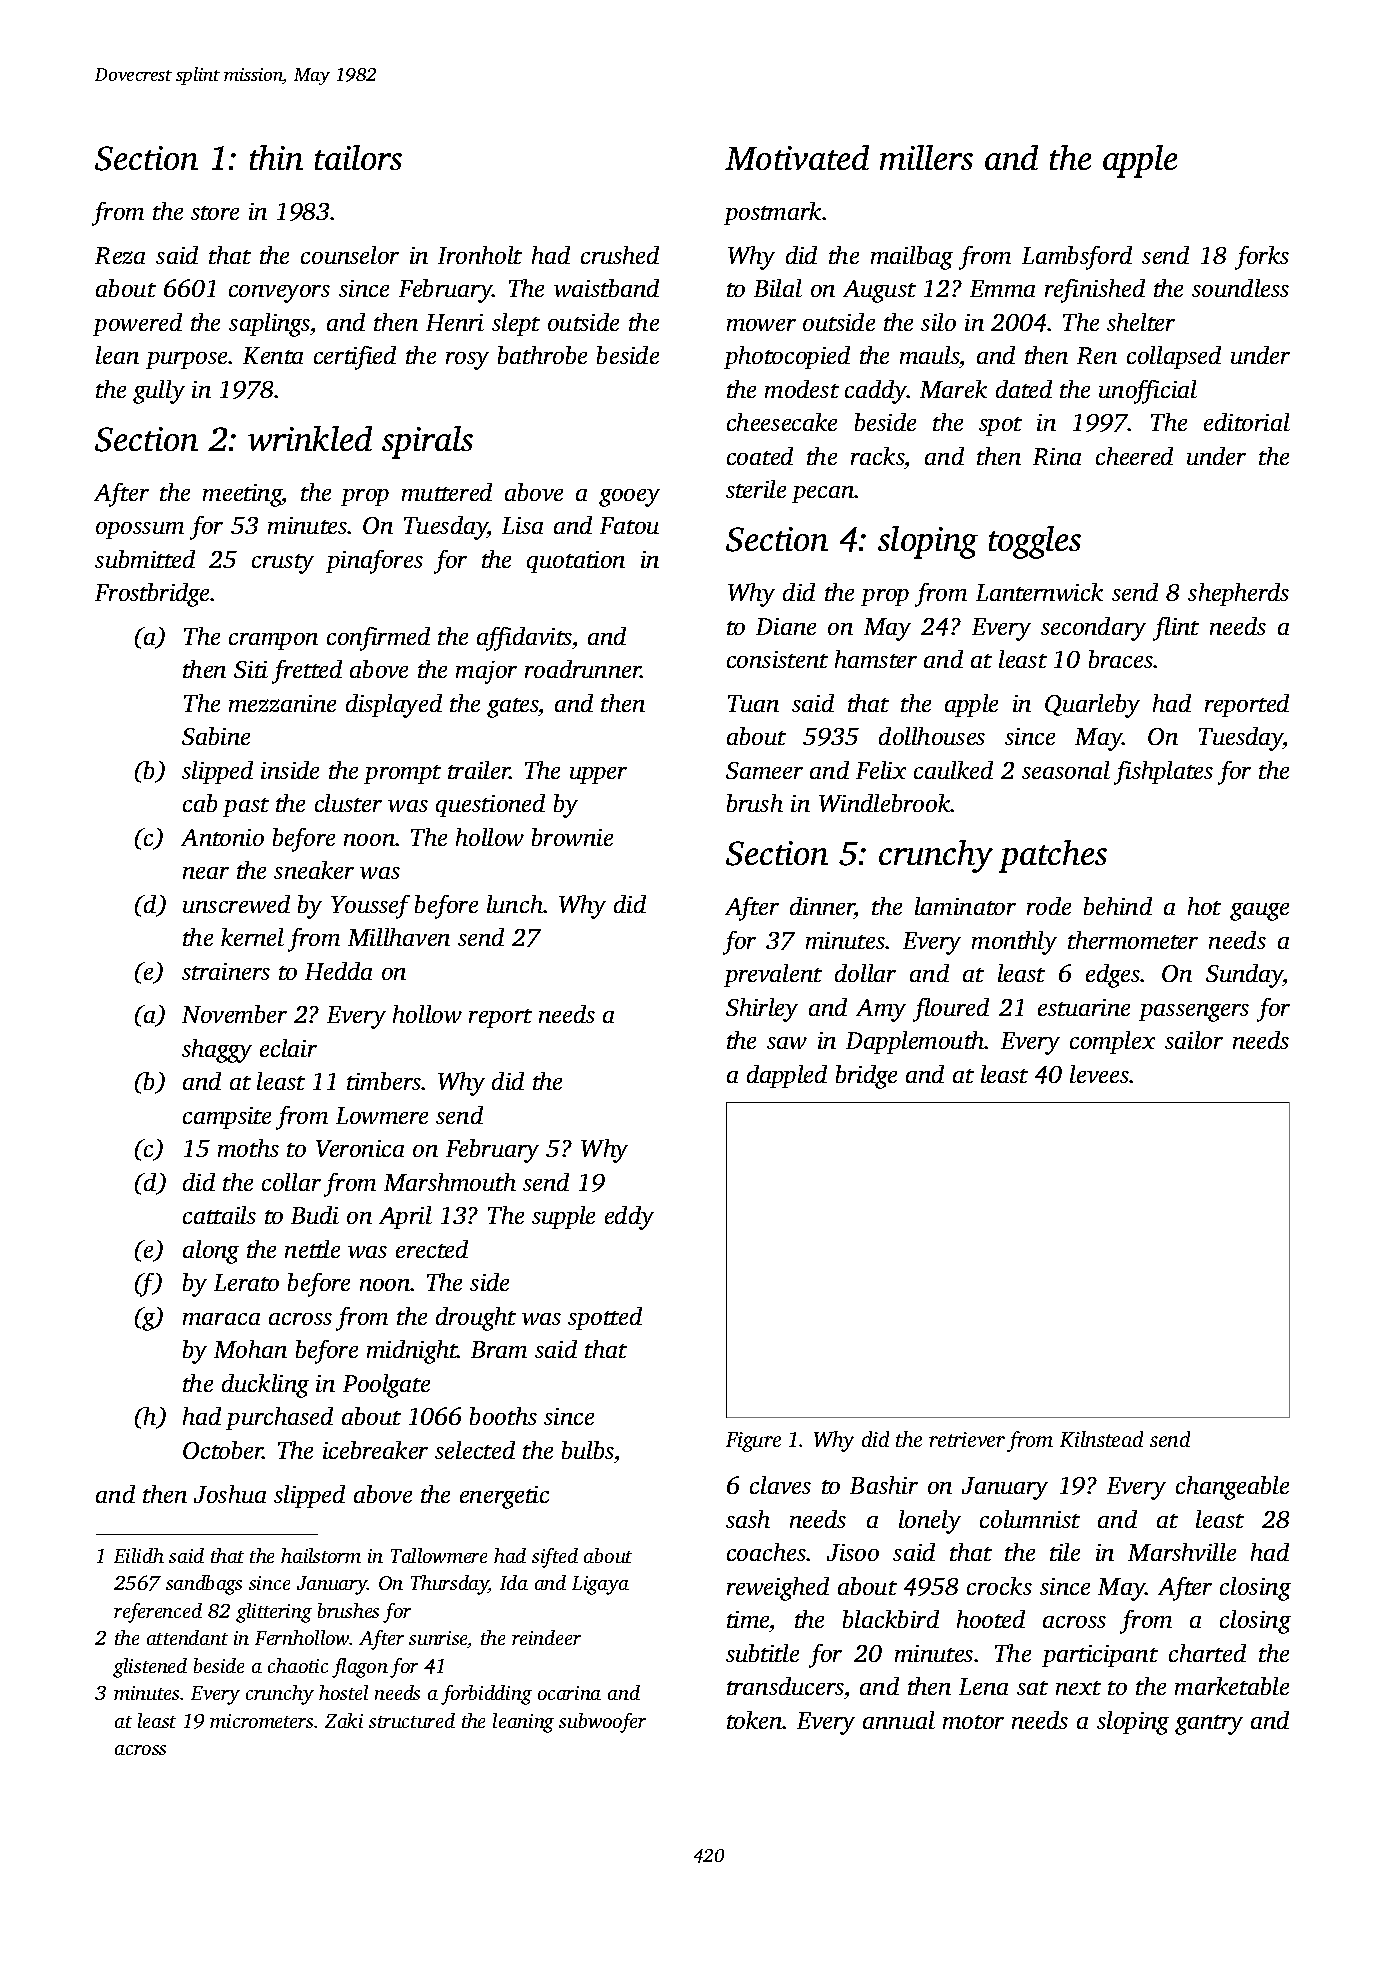 Image resolution: width=1386 pixels, height=1969 pixels. Describe the element at coordinates (204, 1585) in the page. I see `sandbags` at that location.
